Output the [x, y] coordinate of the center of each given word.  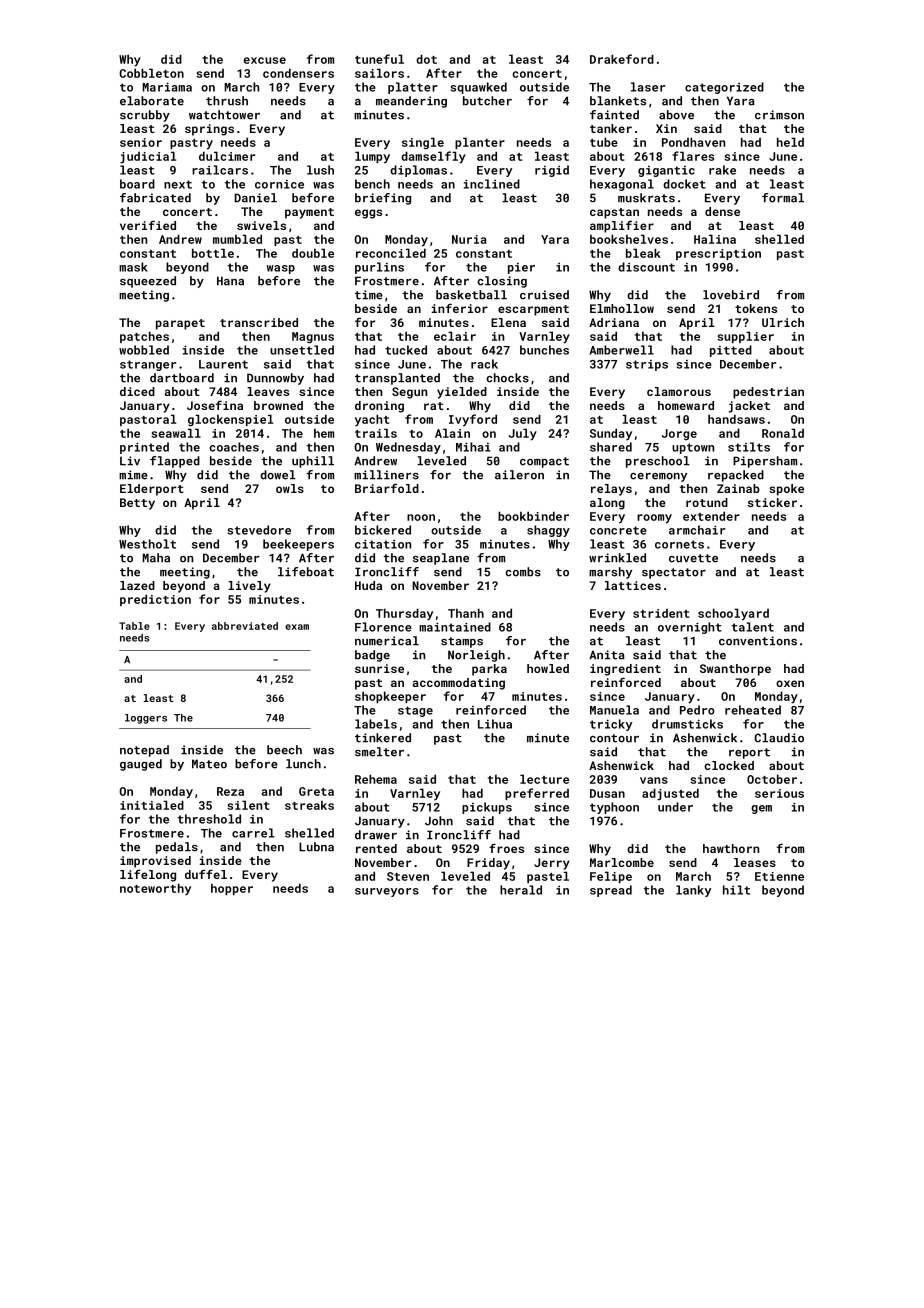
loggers [146, 719]
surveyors [387, 892]
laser [648, 87]
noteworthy [155, 889]
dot [426, 59]
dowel [278, 475]
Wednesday [408, 448]
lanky [693, 891]
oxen [790, 683]
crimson [779, 115]
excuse [264, 60]
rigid [552, 171]
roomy [654, 519]
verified [148, 225]
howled [548, 668]
